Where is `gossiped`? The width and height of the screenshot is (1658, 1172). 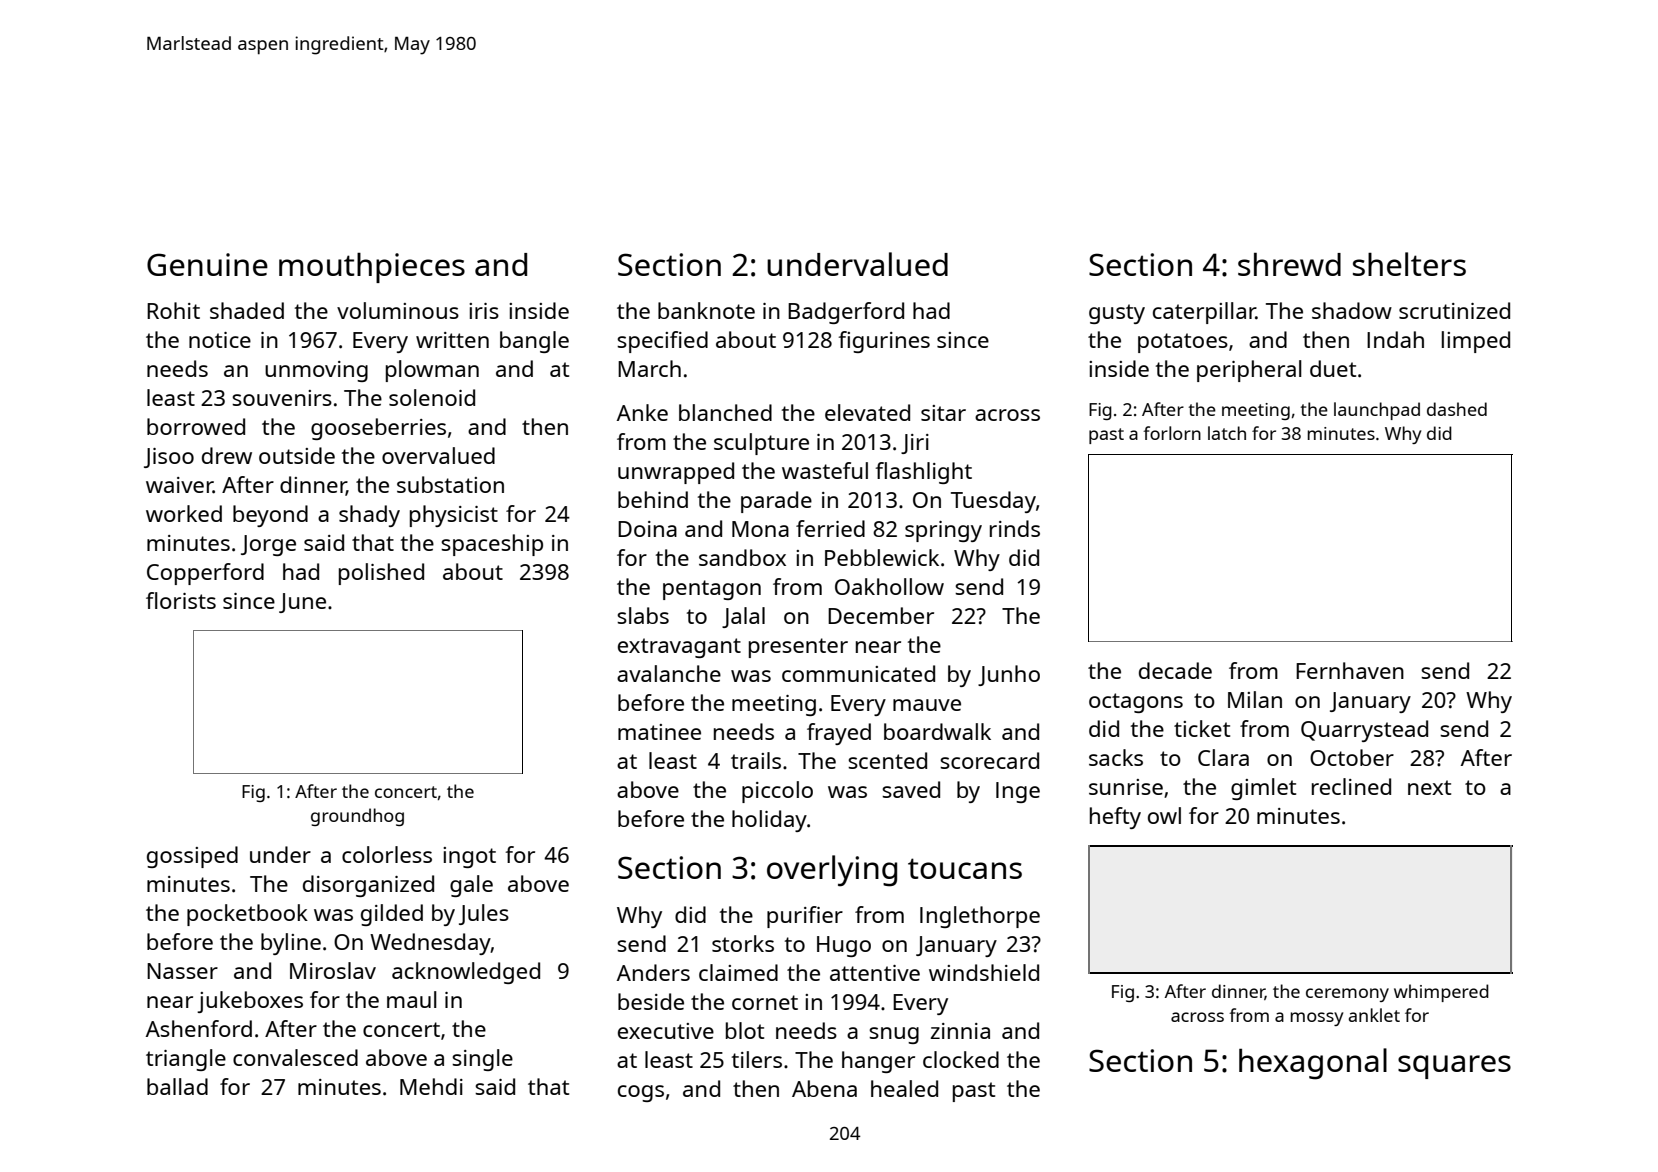
gossiped is located at coordinates (192, 857).
